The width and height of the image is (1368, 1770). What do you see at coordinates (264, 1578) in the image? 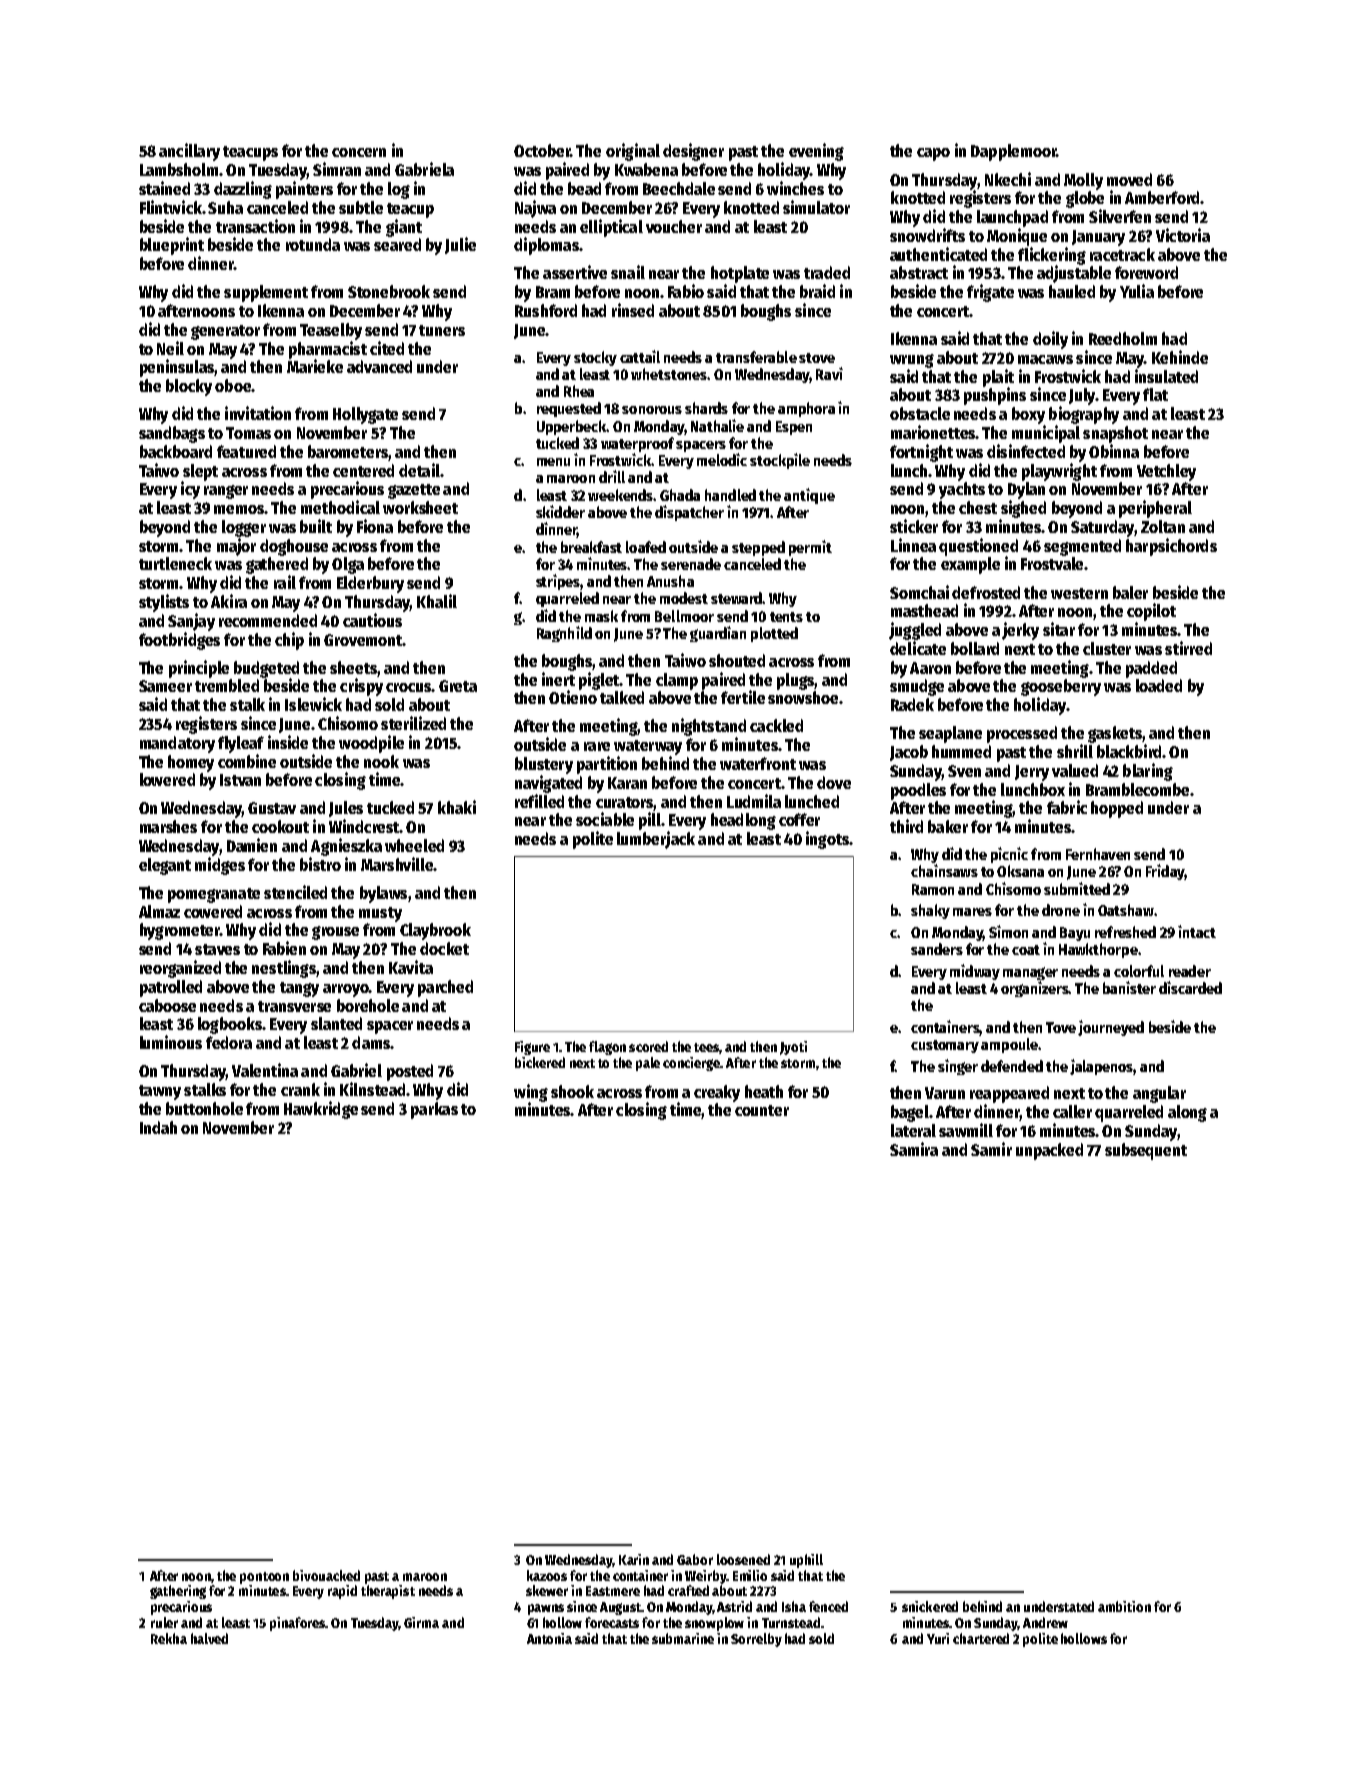
I see `pontoon` at bounding box center [264, 1578].
